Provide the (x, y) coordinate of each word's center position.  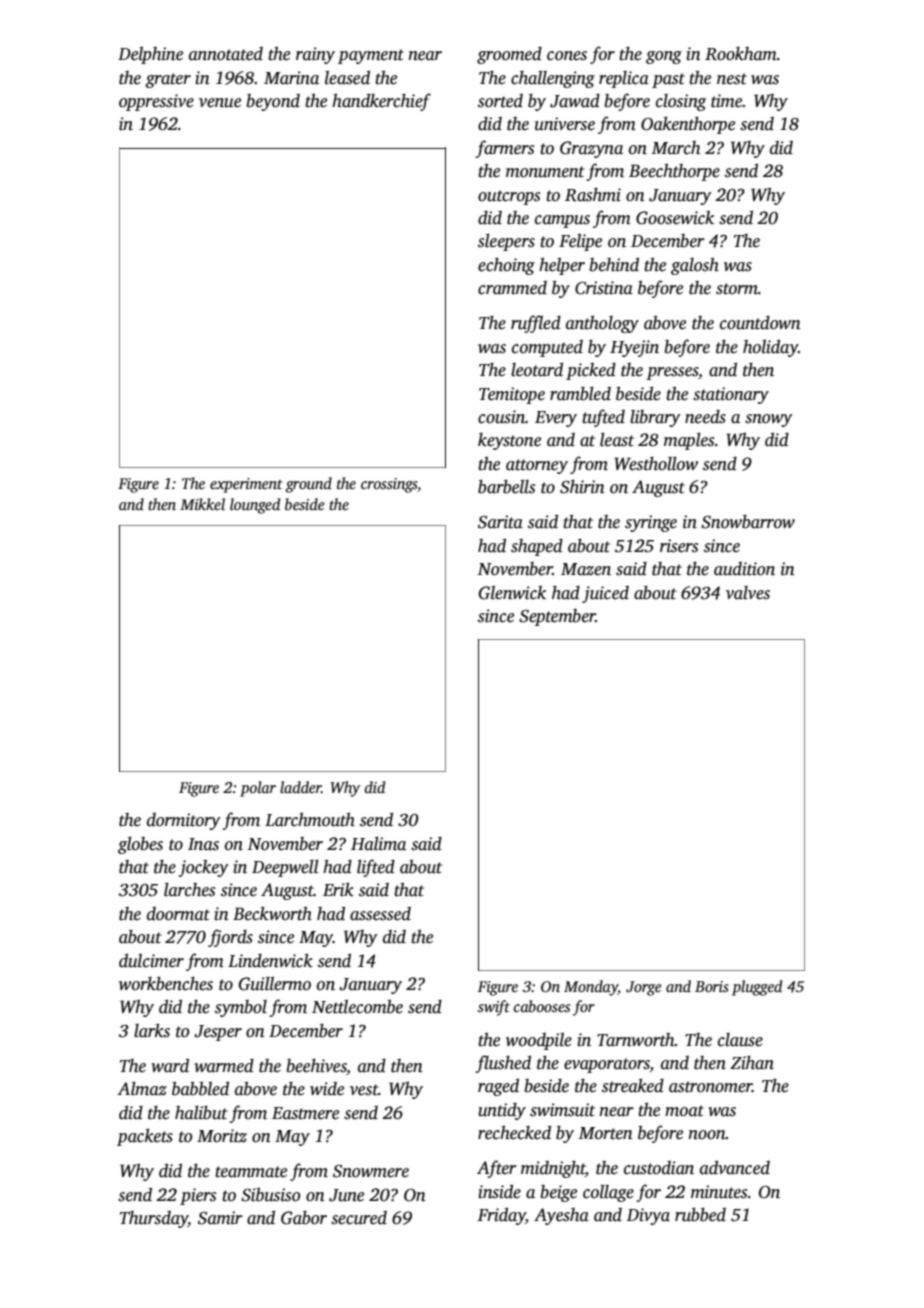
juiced (605, 594)
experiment (246, 485)
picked (591, 371)
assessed (380, 914)
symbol (241, 1008)
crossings (389, 485)
